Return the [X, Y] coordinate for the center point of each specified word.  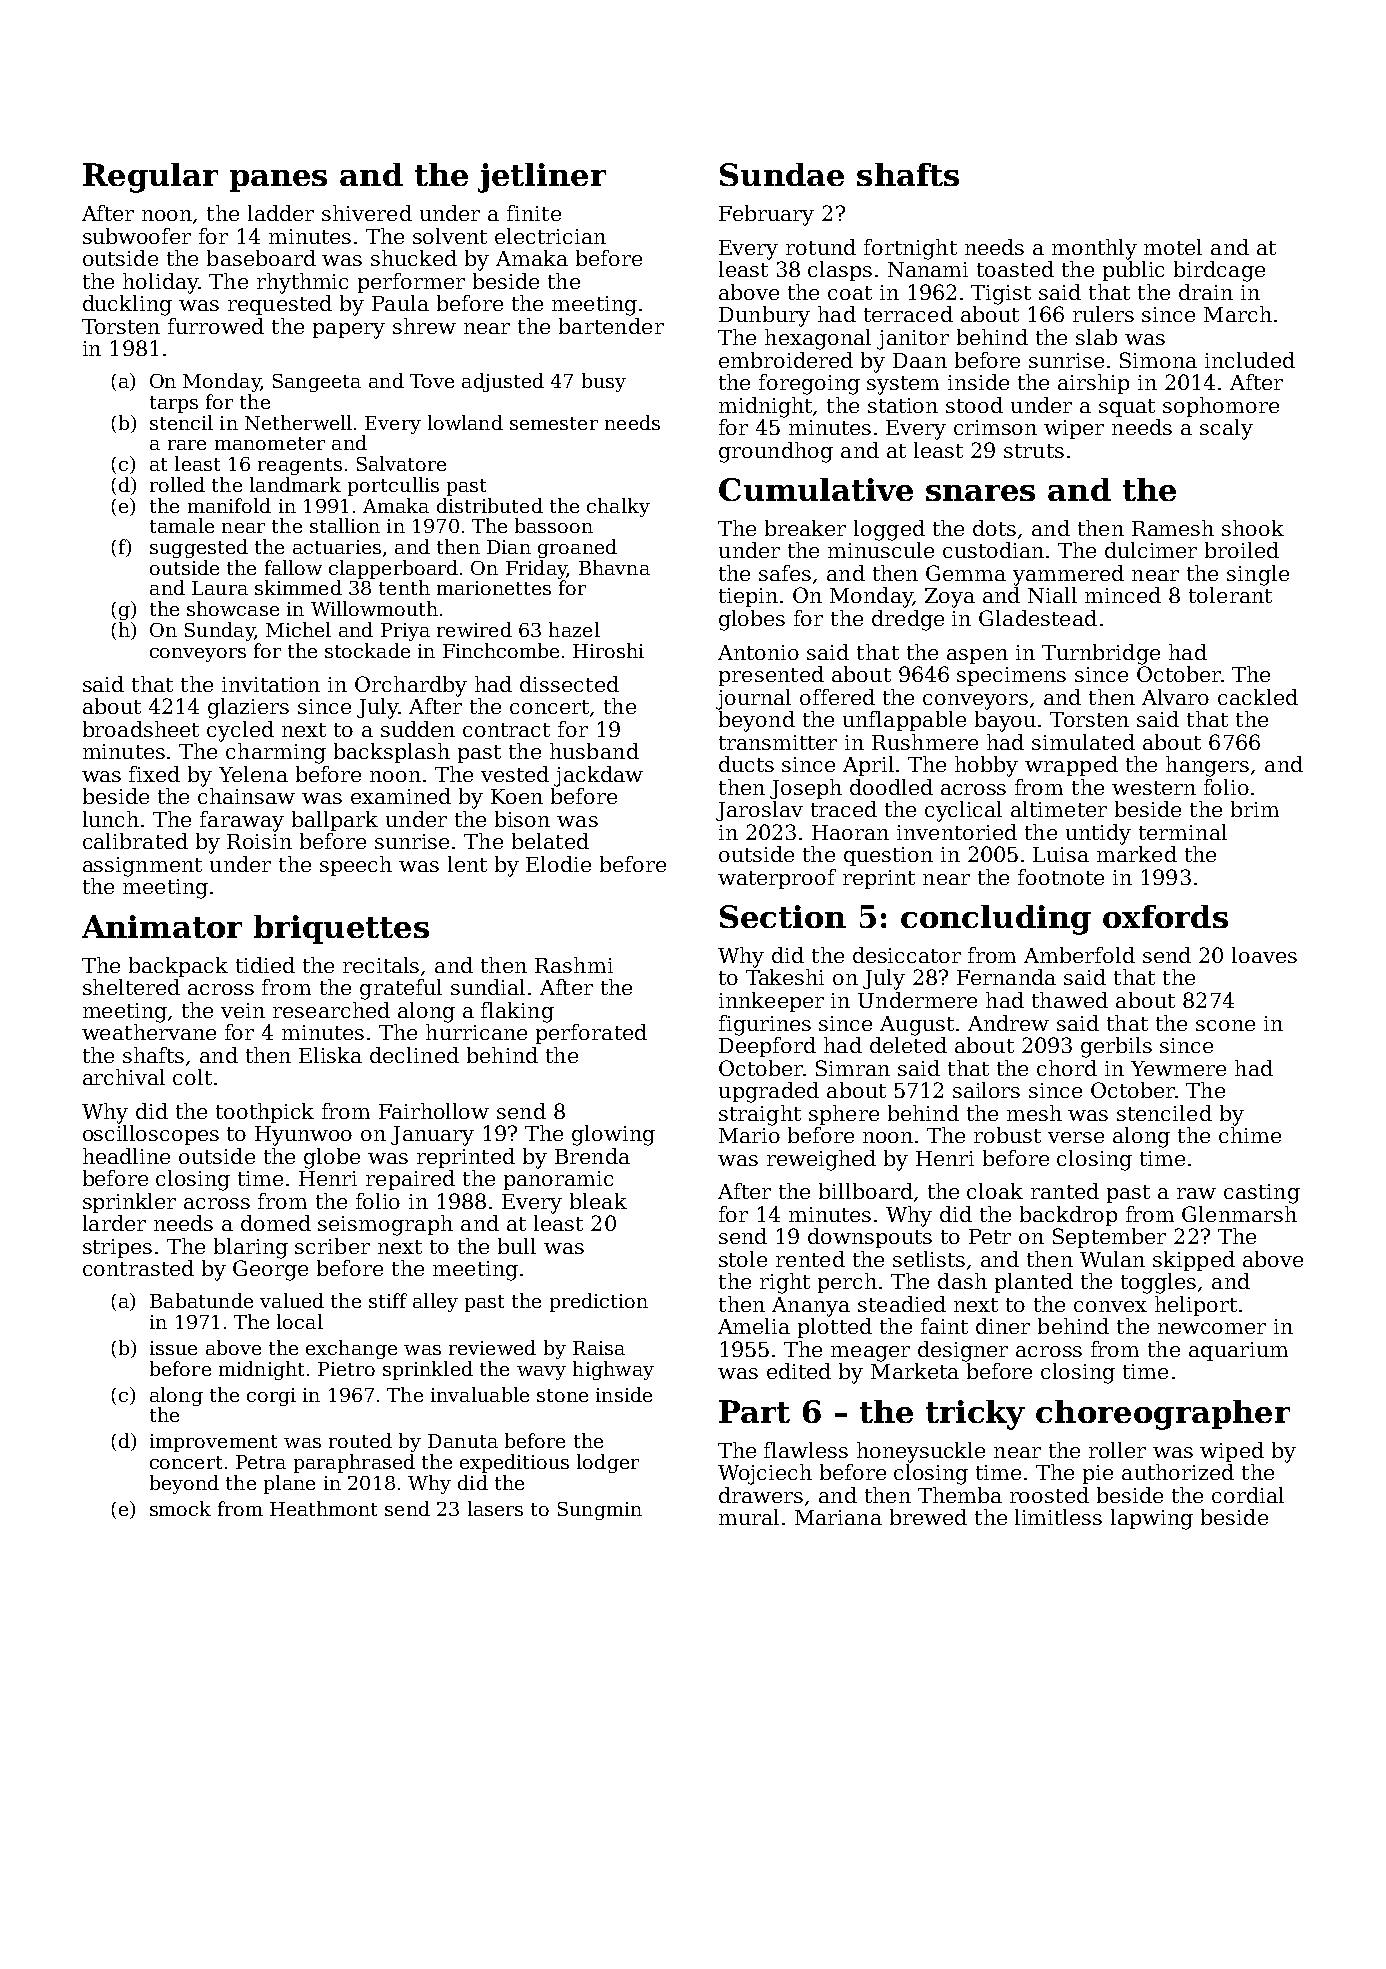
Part [754, 1411]
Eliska [330, 1055]
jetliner [542, 178]
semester [554, 423]
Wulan [1112, 1259]
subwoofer [137, 236]
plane [289, 1484]
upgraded [769, 1092]
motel [1173, 247]
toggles [1158, 1283]
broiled [1242, 550]
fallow [293, 567]
